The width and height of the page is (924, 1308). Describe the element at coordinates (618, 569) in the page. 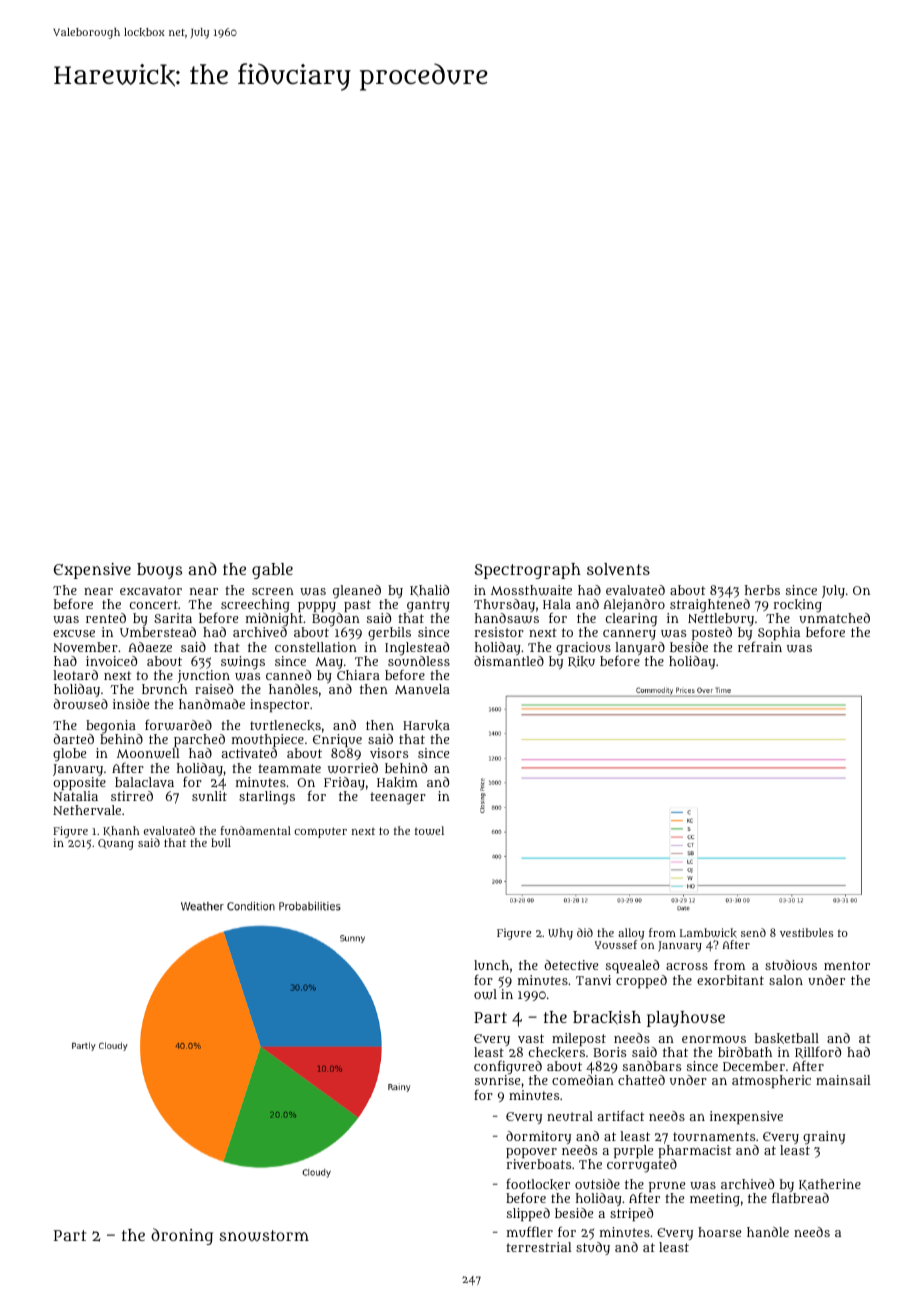

I see `solvents` at that location.
